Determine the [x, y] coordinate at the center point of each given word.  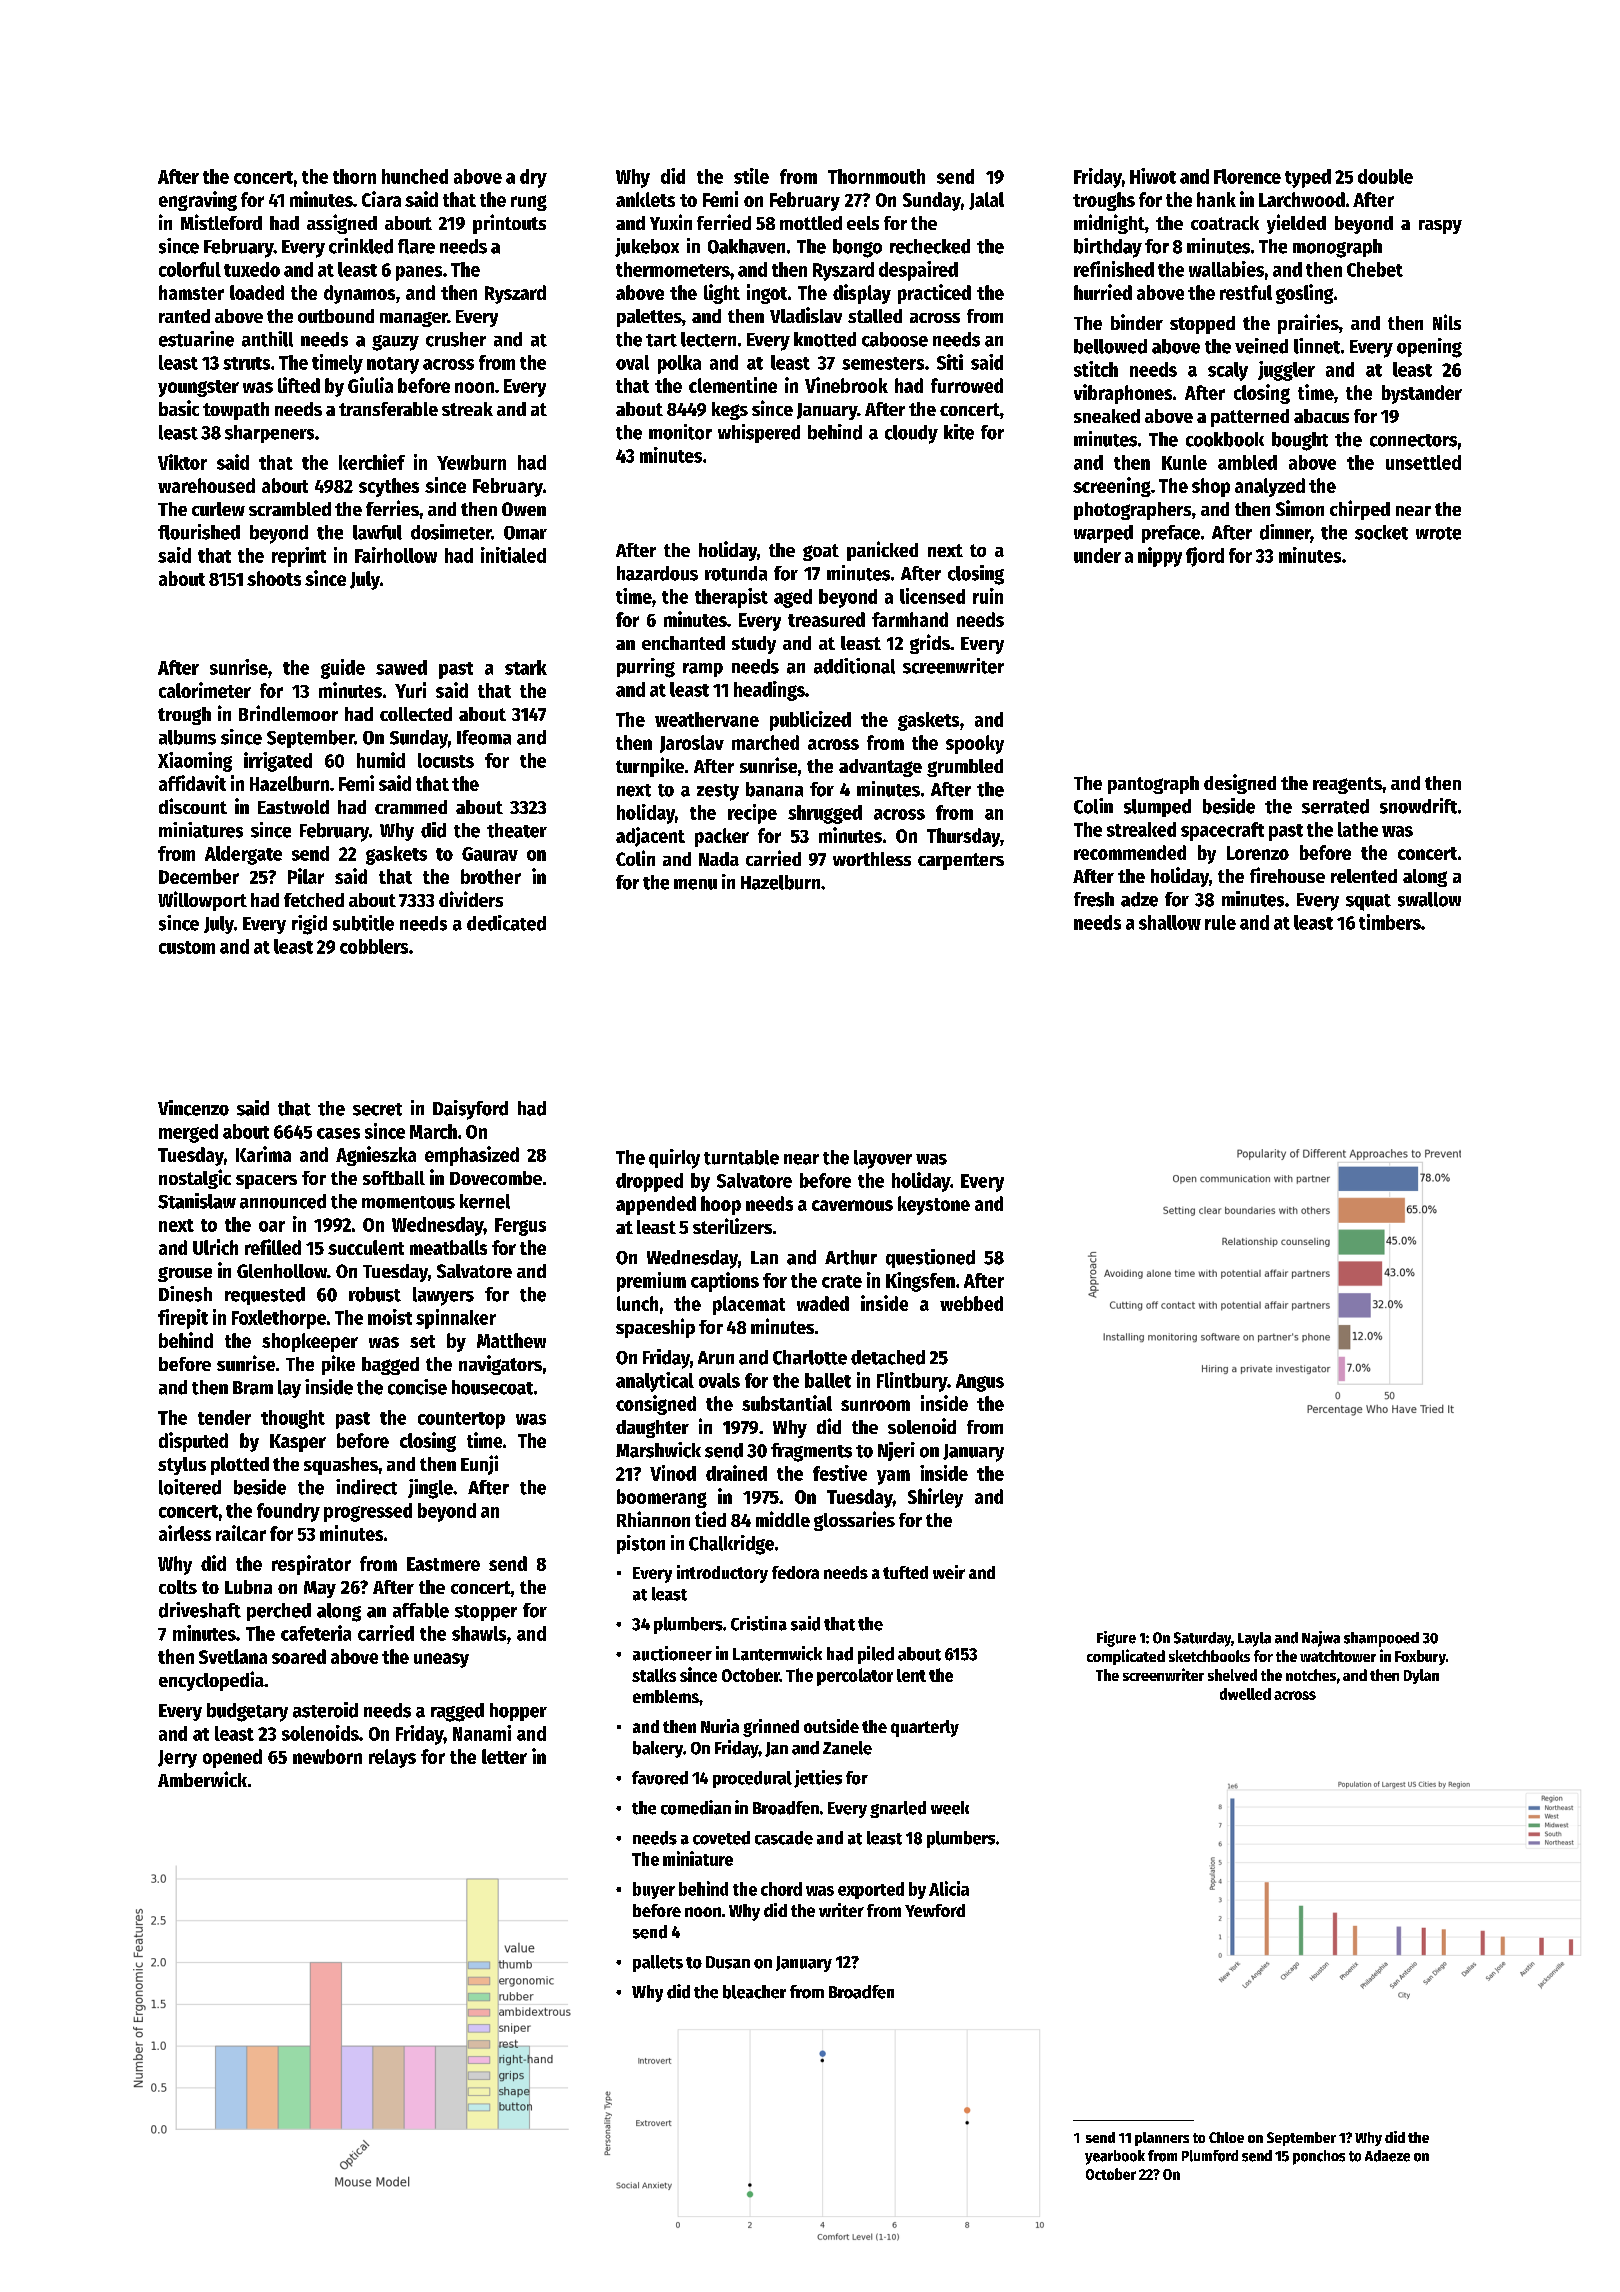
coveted [721, 1838]
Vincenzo [193, 1108]
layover [883, 1159]
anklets [645, 199]
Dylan [1421, 1676]
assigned [342, 224]
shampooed [1381, 1639]
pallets [658, 1963]
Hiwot [1153, 176]
